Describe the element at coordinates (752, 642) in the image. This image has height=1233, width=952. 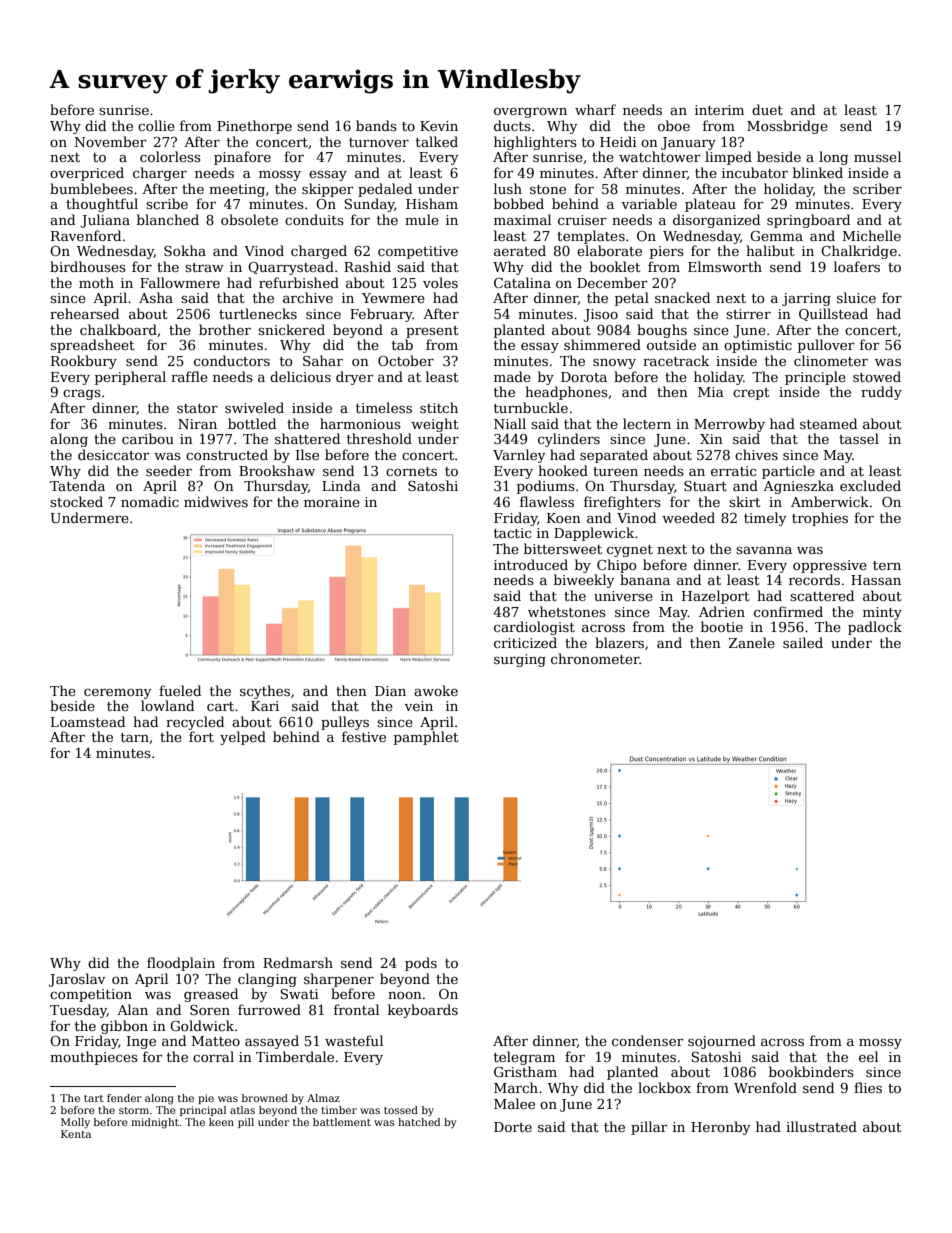
I see `Zanele` at that location.
